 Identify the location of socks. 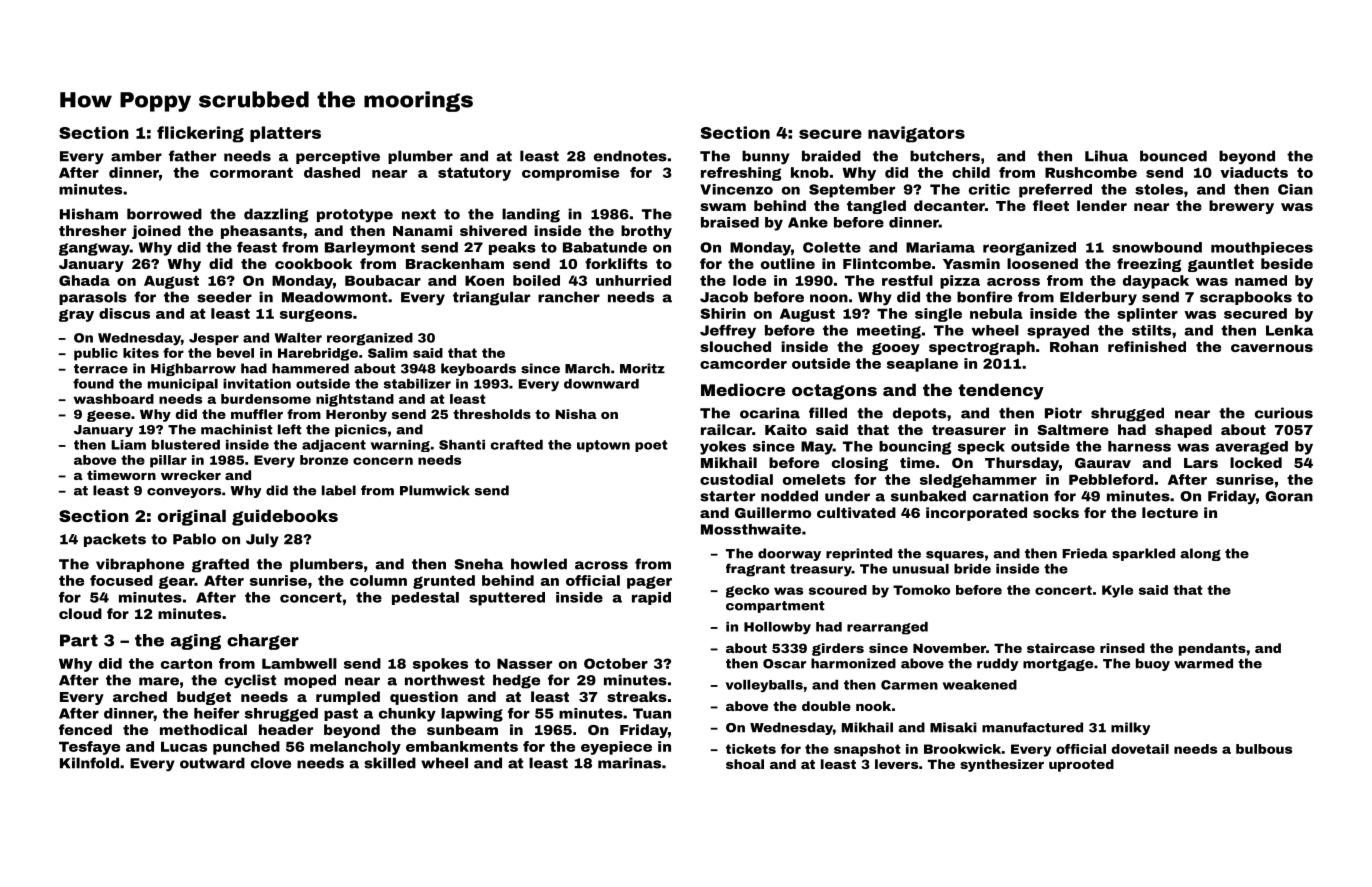
(1056, 512).
